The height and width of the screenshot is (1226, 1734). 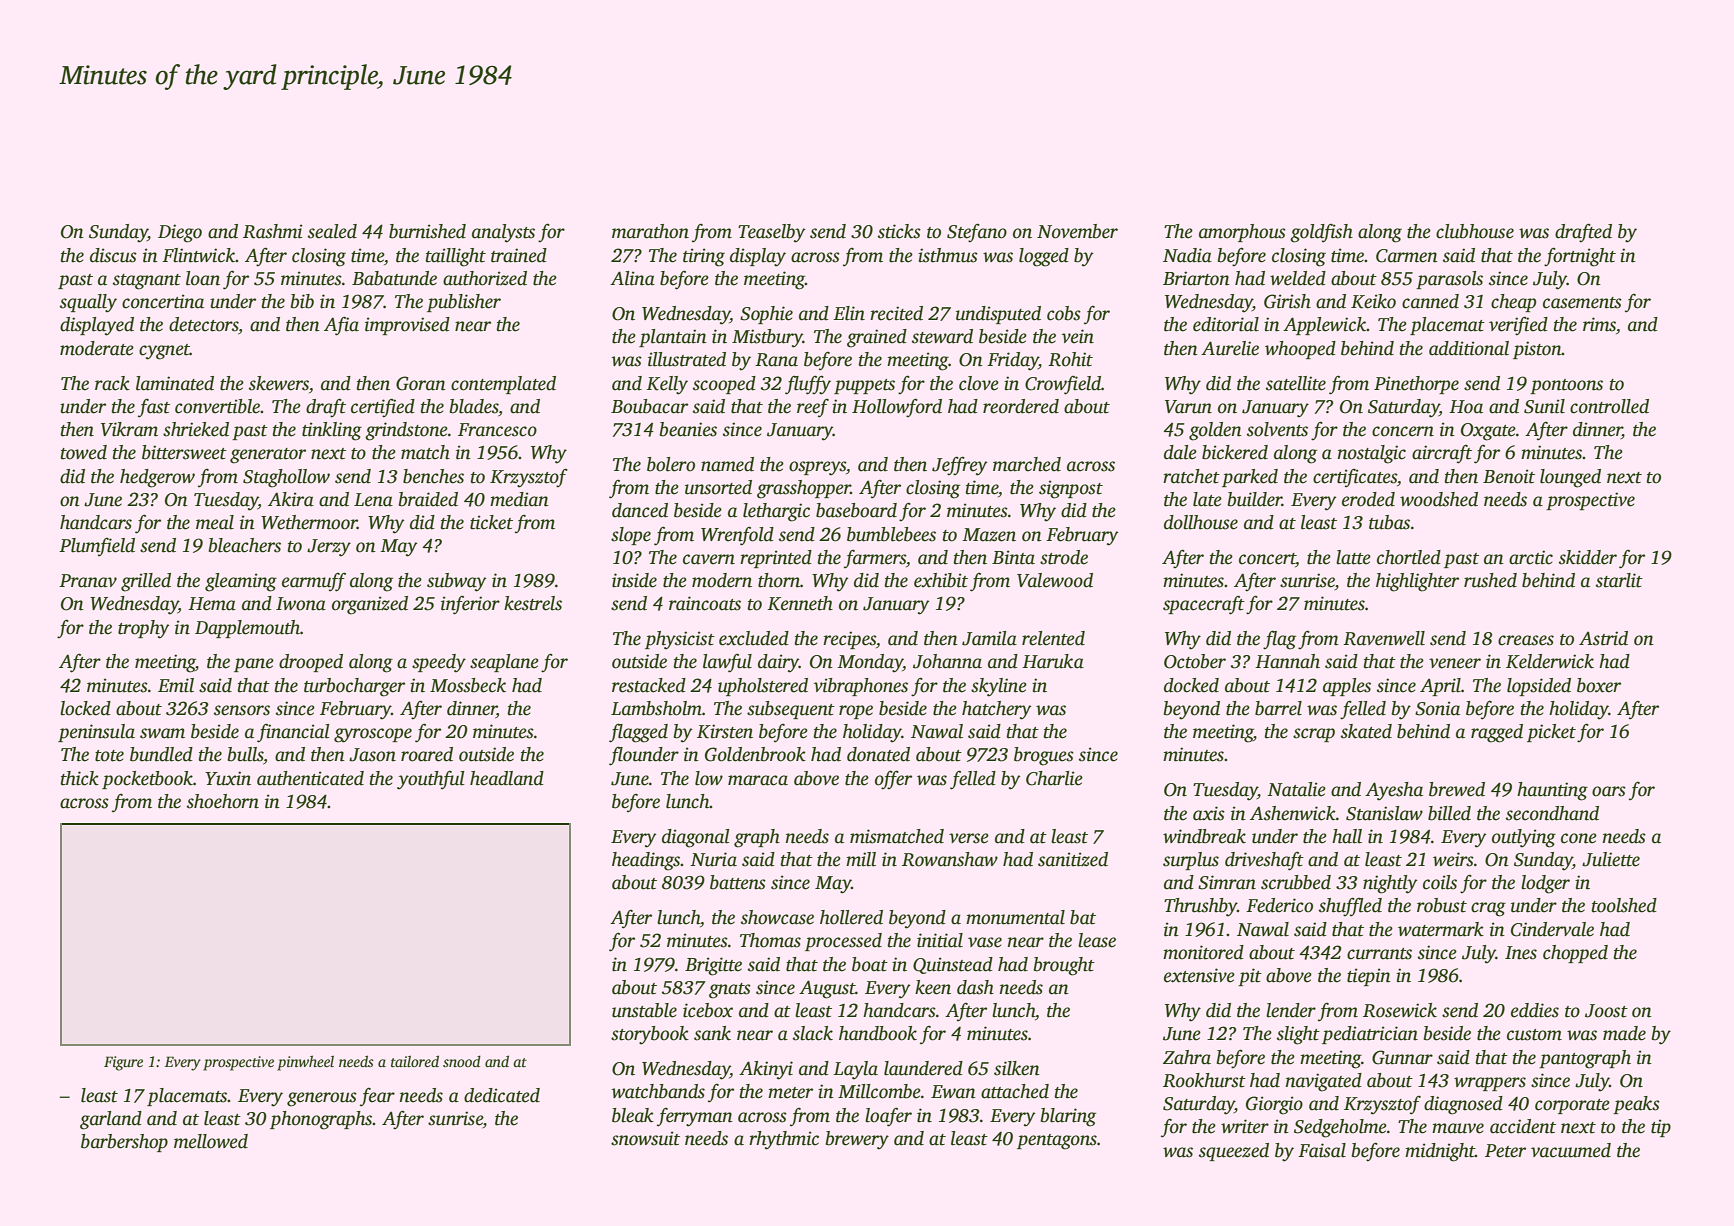 I want to click on sealed, so click(x=332, y=231).
